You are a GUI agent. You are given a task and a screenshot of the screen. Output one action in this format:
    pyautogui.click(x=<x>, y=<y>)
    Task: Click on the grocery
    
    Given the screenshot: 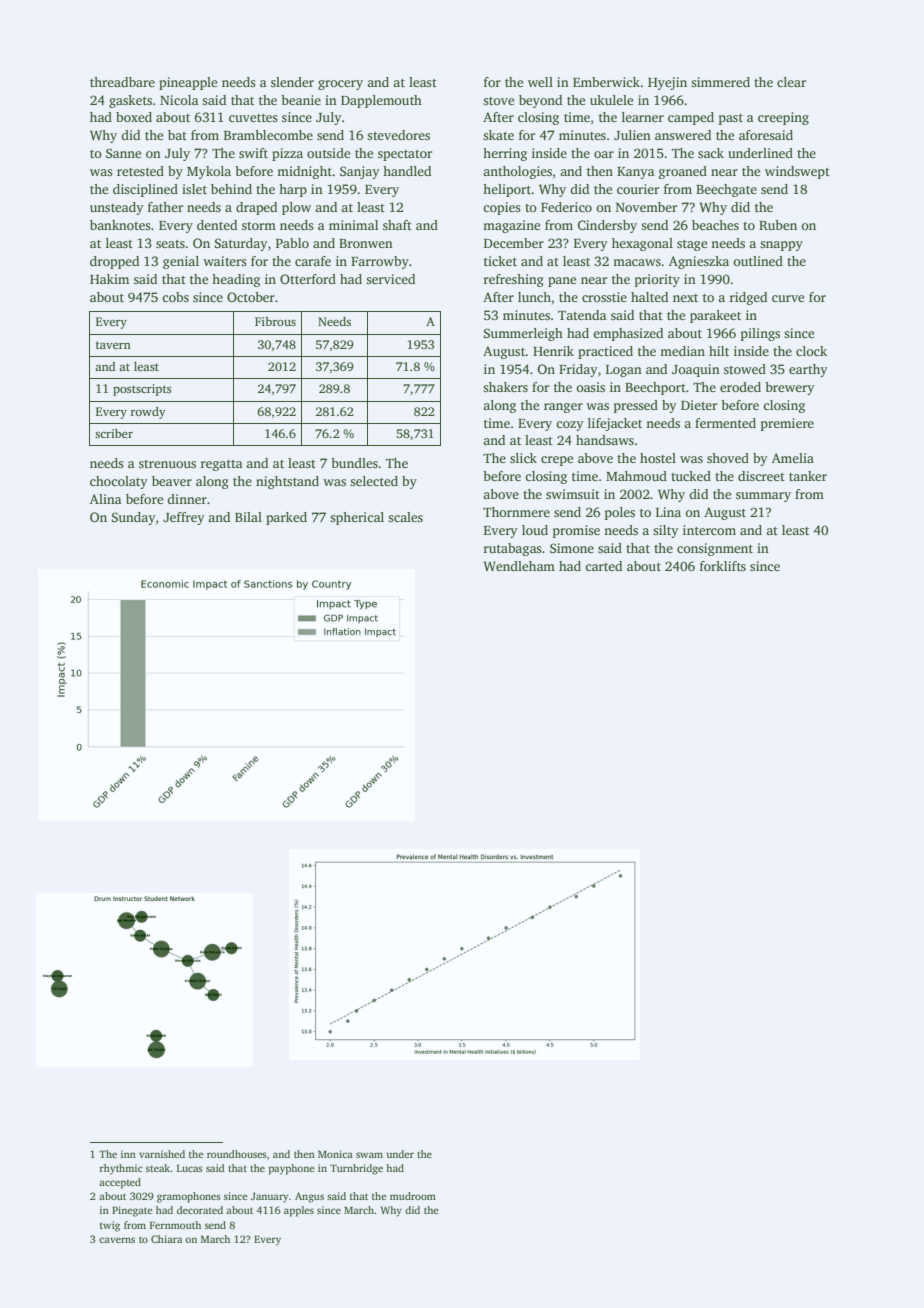 What is the action you would take?
    pyautogui.click(x=340, y=85)
